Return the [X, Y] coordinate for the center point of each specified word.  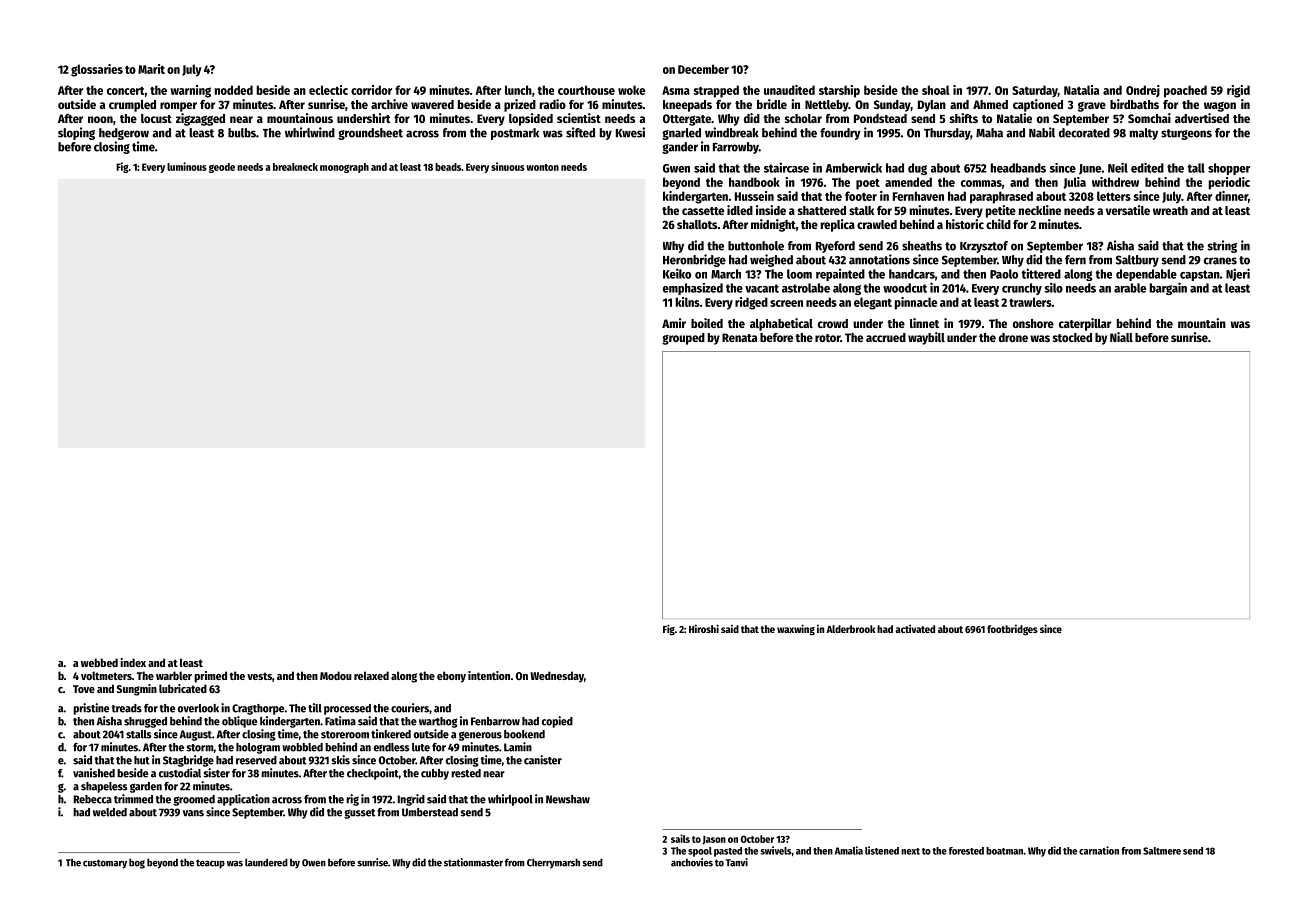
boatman [1004, 851]
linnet [924, 323]
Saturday [1035, 91]
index [133, 662]
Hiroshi [704, 628]
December [703, 69]
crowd [833, 323]
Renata [739, 337]
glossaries [97, 70]
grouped [683, 339]
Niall [1121, 337]
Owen [314, 863]
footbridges [1012, 630]
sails [680, 838]
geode [222, 168]
